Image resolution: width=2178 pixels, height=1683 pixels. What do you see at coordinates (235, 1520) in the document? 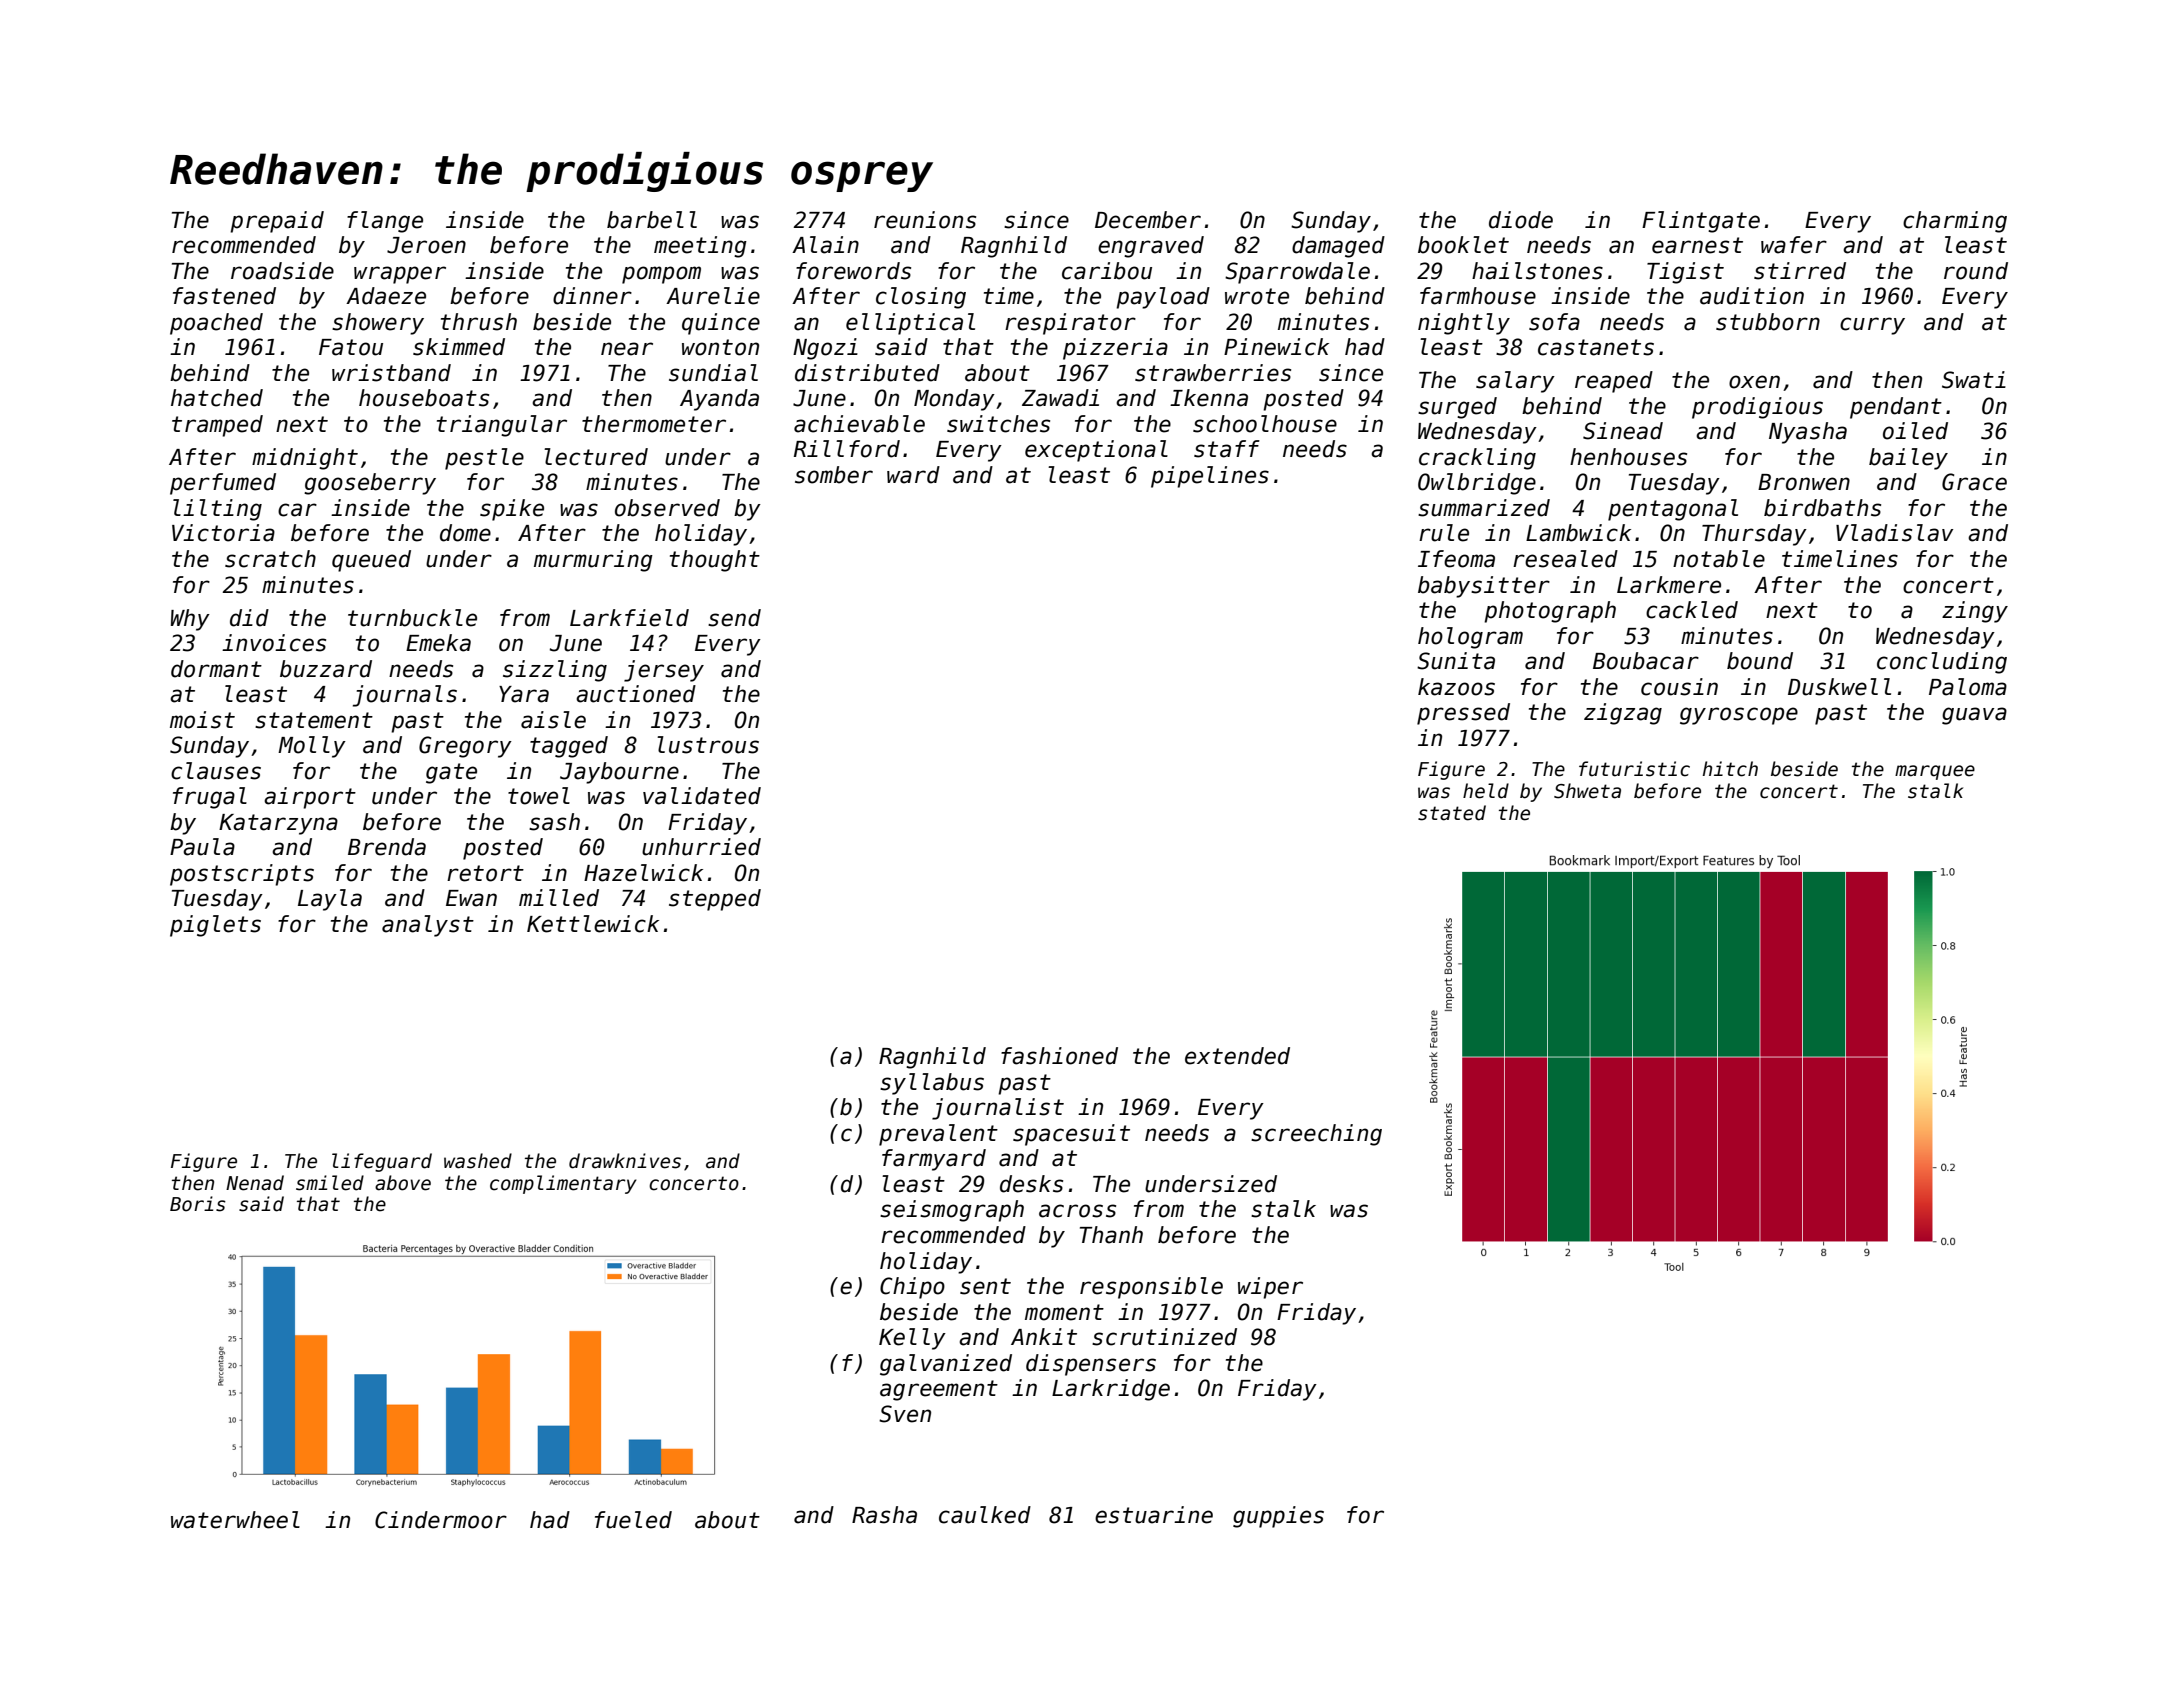
I see `waterwheel` at bounding box center [235, 1520].
